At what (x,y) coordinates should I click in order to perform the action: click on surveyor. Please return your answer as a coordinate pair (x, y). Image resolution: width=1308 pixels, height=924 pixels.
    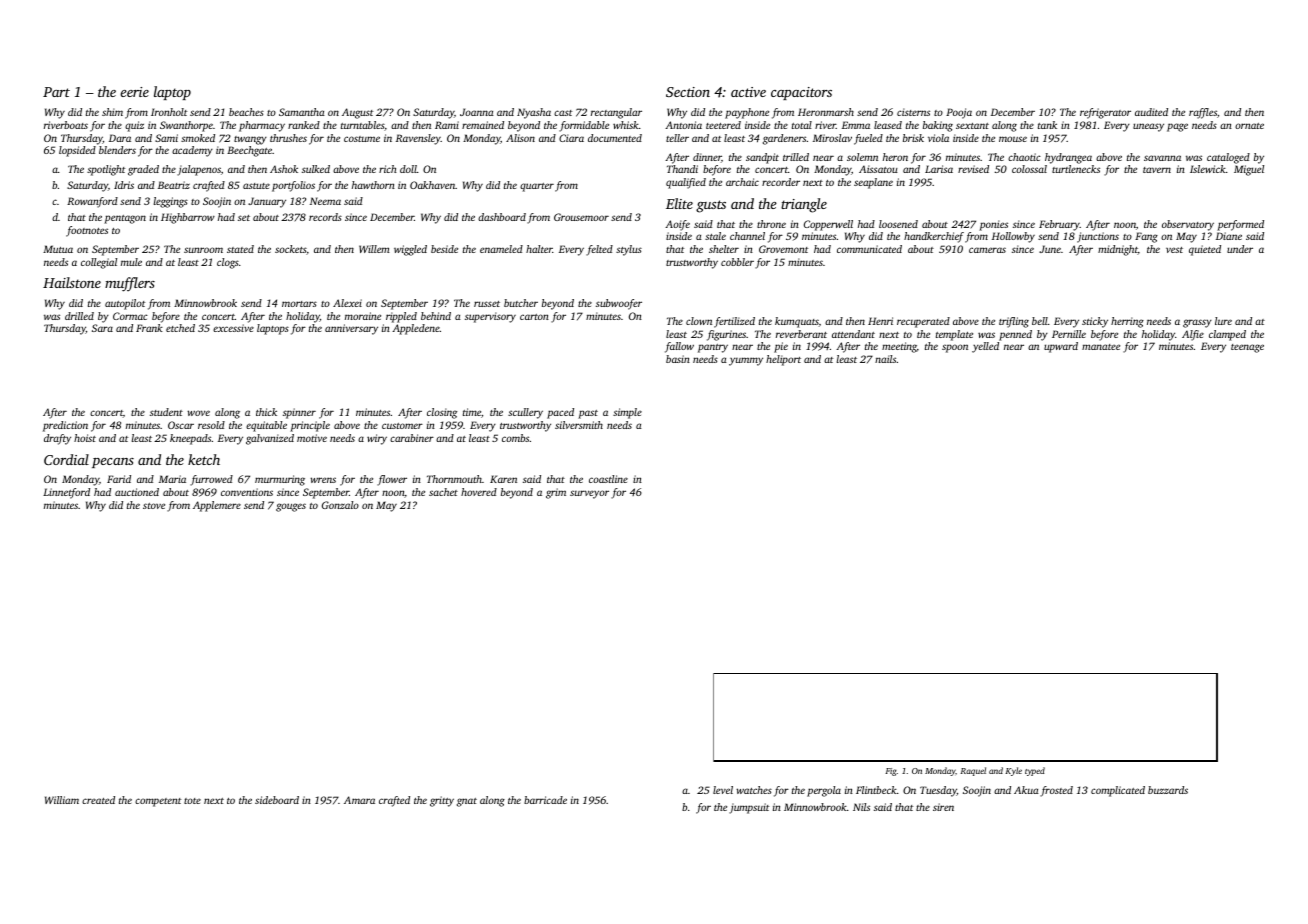
    Looking at the image, I should click on (589, 494).
